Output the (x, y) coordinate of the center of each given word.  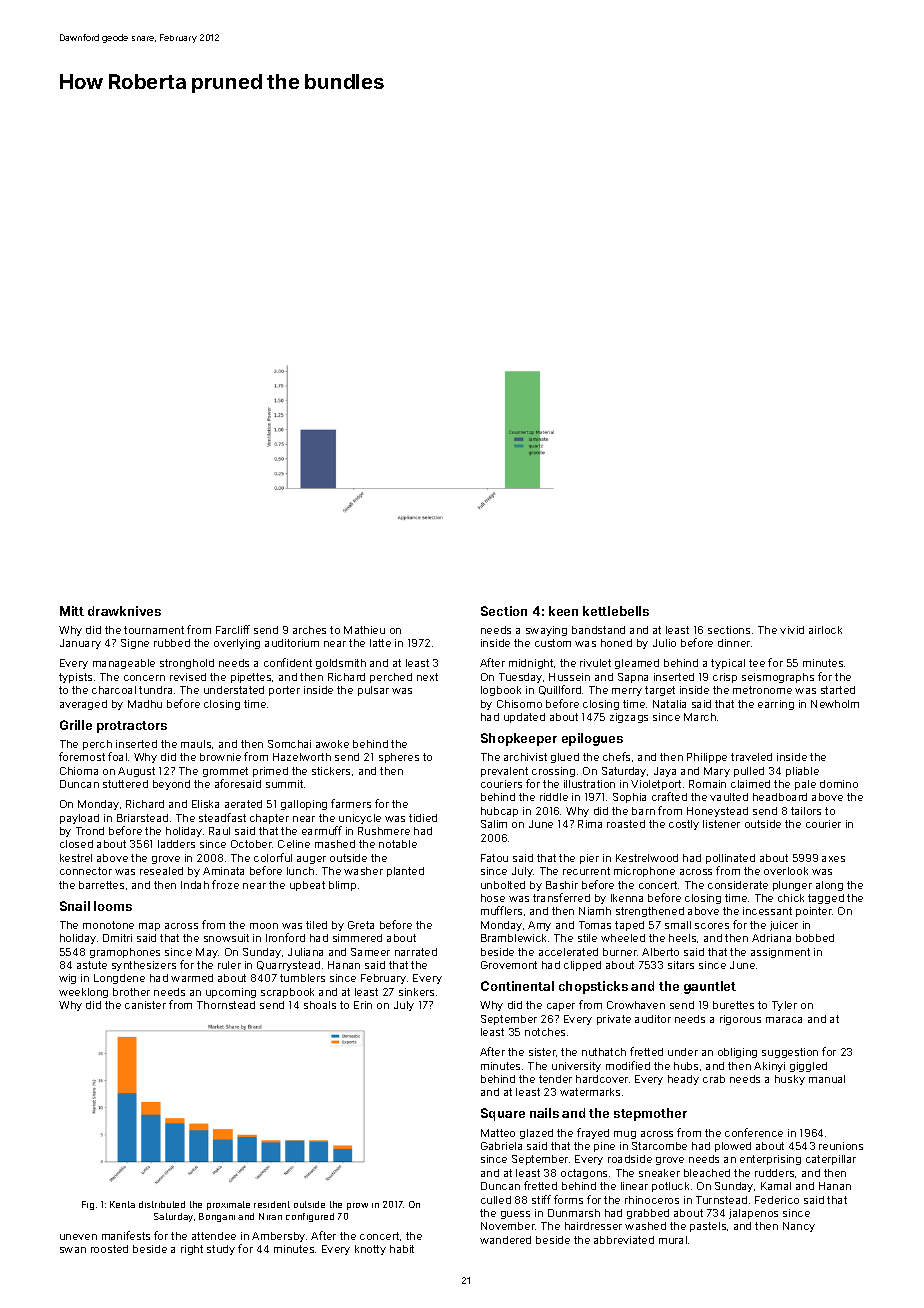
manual (827, 1079)
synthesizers (144, 966)
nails (544, 1113)
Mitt (72, 611)
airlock (825, 630)
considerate (738, 885)
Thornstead (226, 1005)
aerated (243, 804)
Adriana (771, 938)
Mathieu (364, 630)
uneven (78, 1237)
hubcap (499, 812)
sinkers (416, 992)
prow (357, 1206)
